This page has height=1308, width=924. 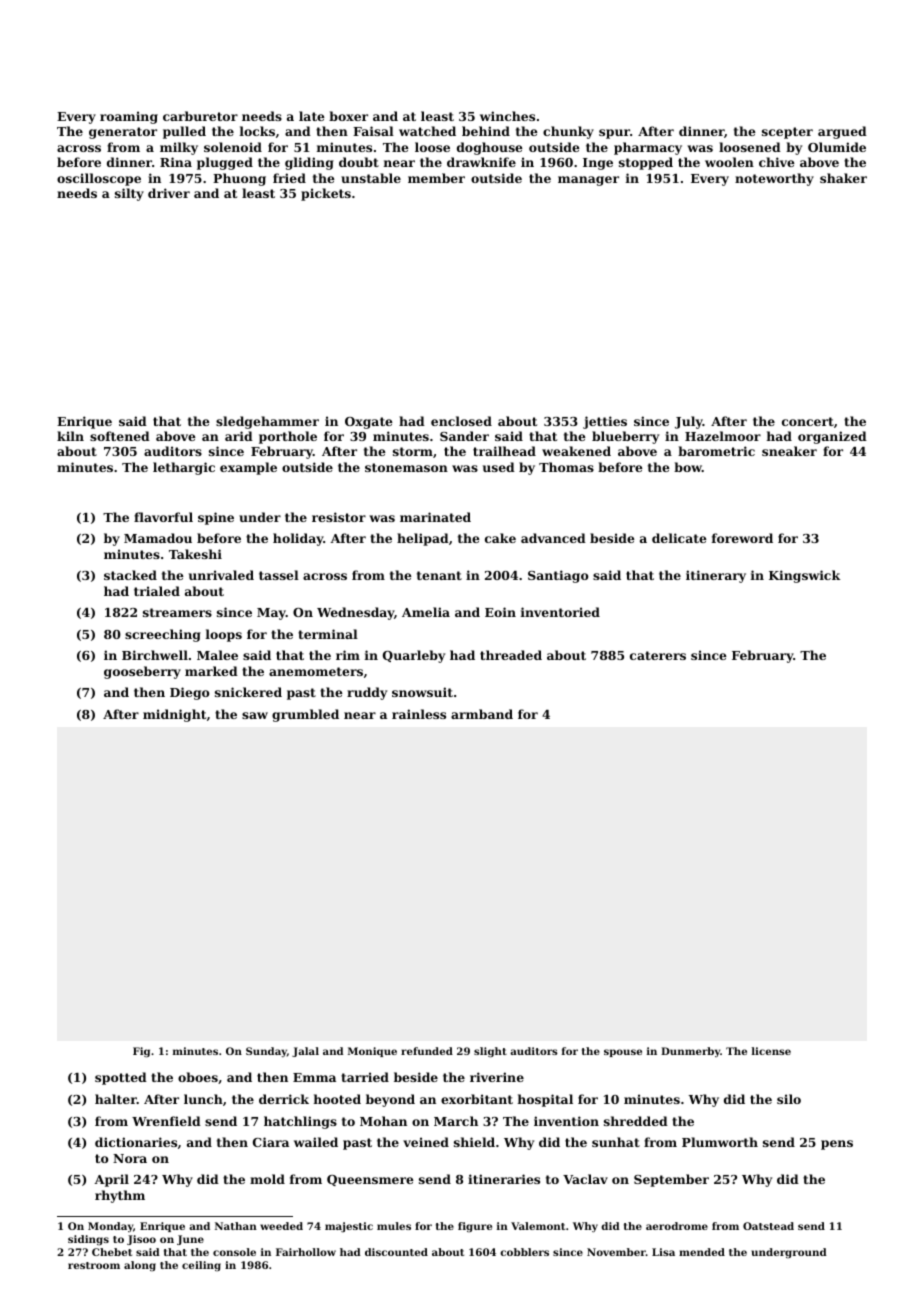 What do you see at coordinates (306, 1252) in the page?
I see `Fairhollow` at bounding box center [306, 1252].
